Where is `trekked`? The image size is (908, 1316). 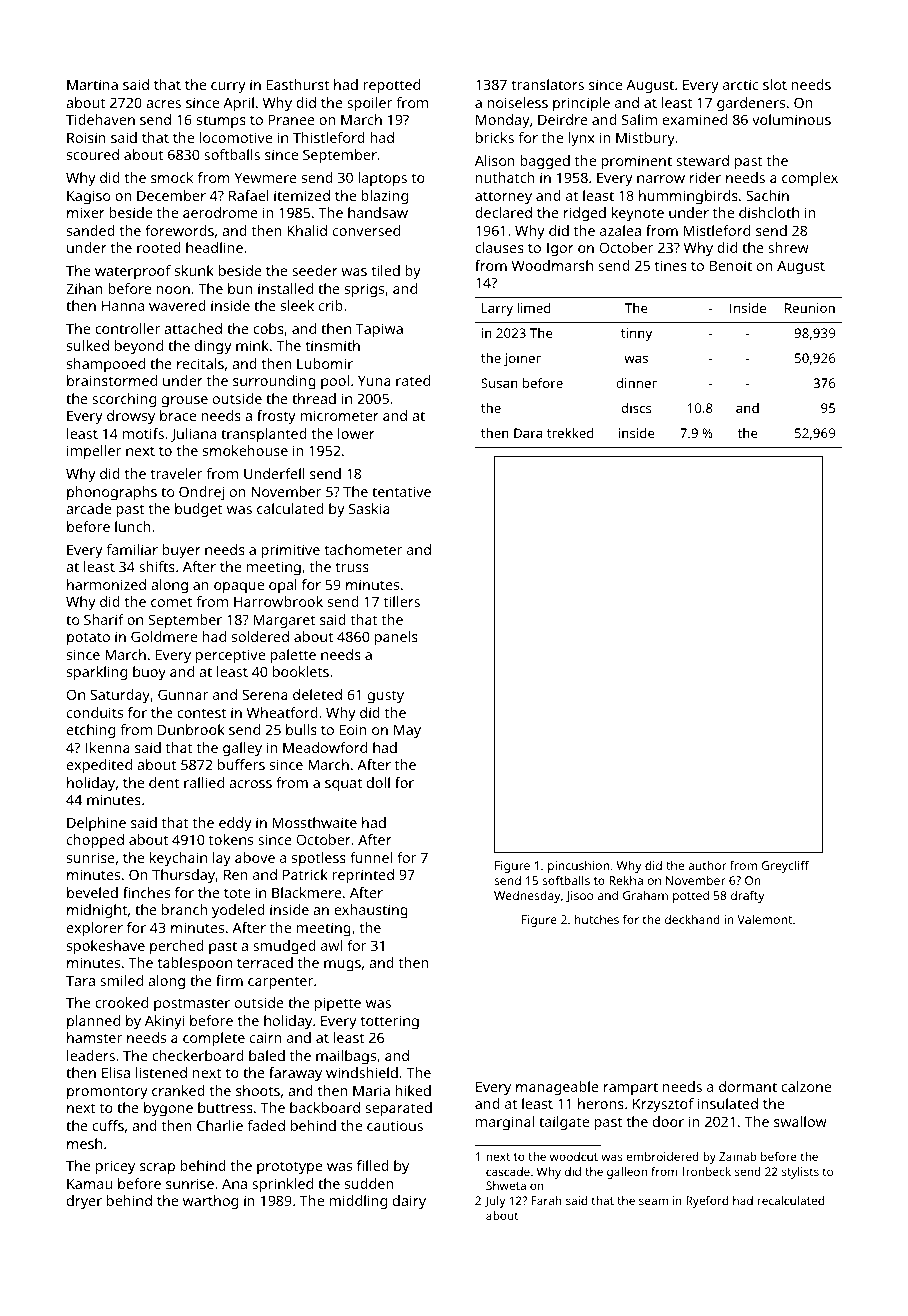
trekked is located at coordinates (570, 433).
